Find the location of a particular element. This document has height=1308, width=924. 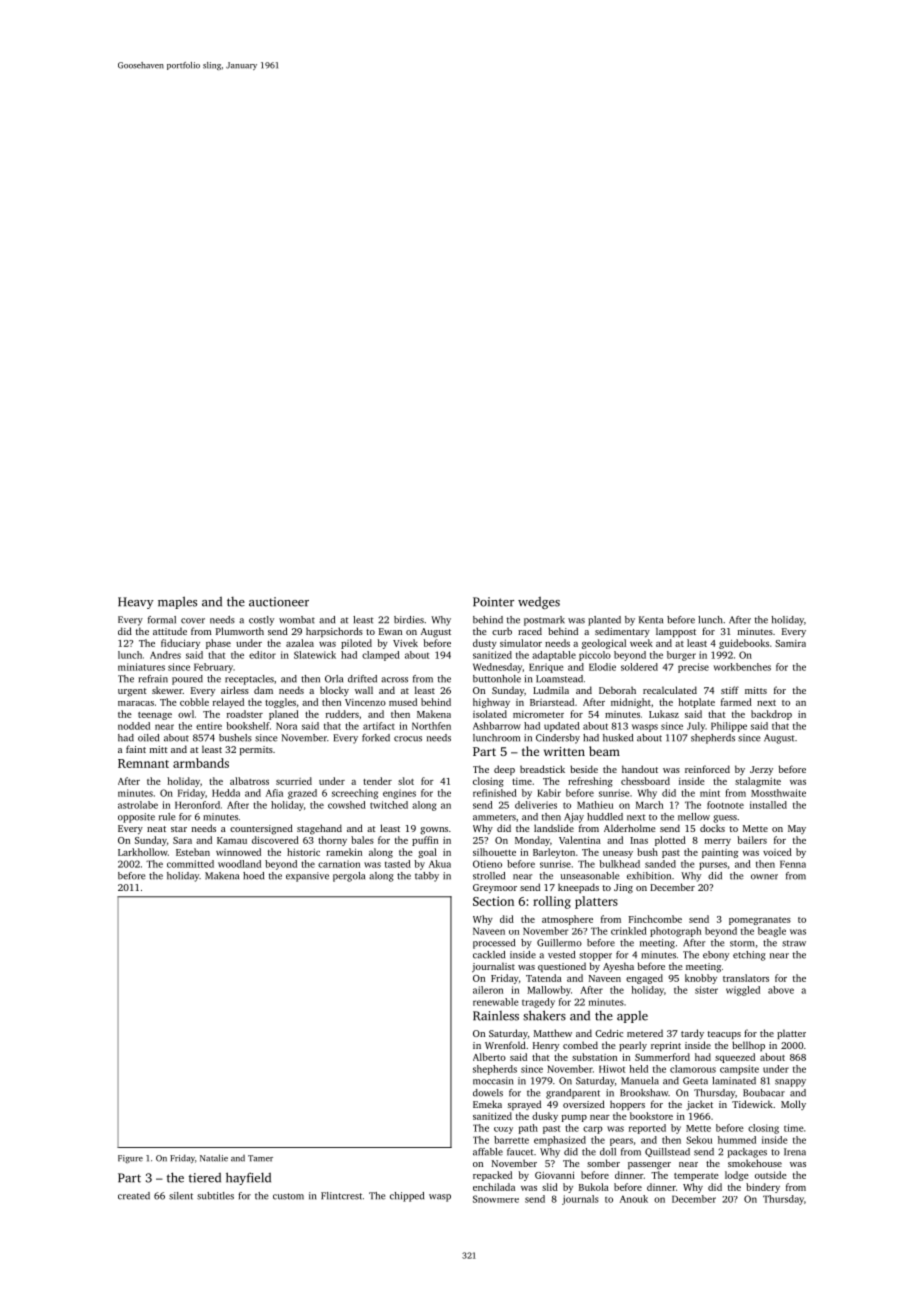

stiff is located at coordinates (730, 690).
